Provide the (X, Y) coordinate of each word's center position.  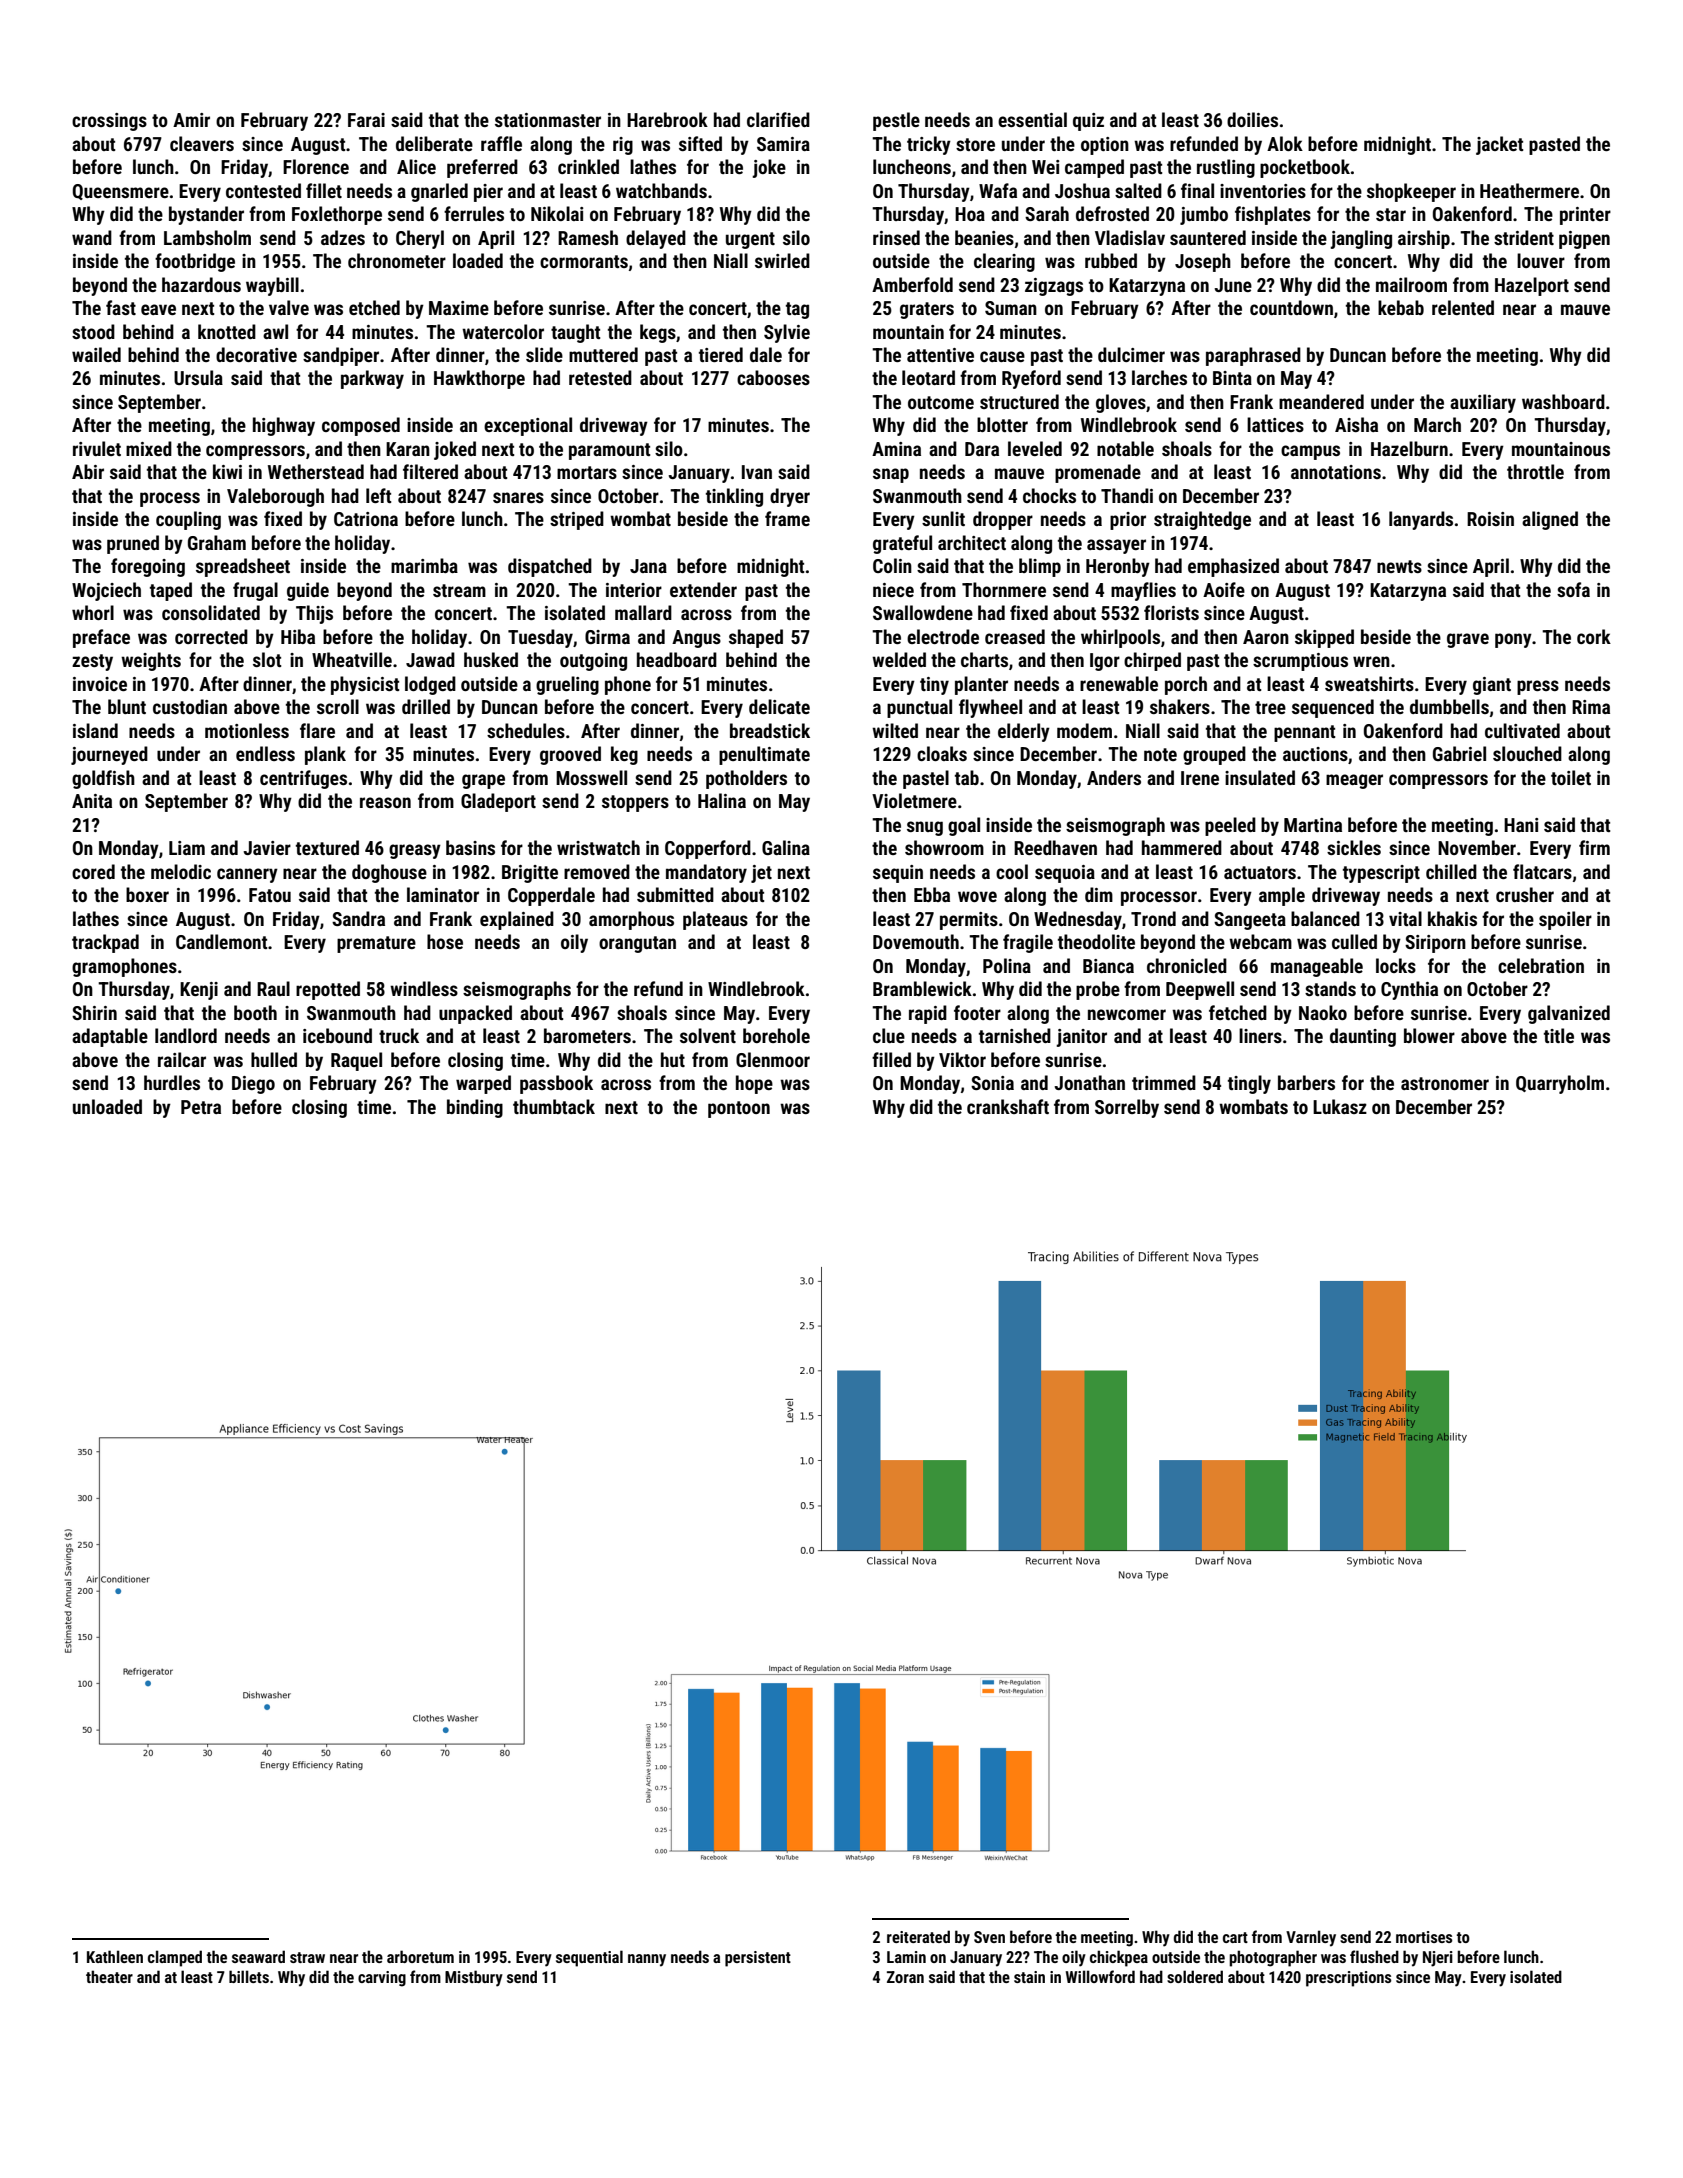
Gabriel (1459, 753)
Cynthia (1409, 990)
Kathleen (115, 1956)
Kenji (199, 991)
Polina (1007, 965)
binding (475, 1108)
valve (289, 307)
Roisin (1490, 519)
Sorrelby (1127, 1108)
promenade (1098, 473)
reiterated (918, 1936)
